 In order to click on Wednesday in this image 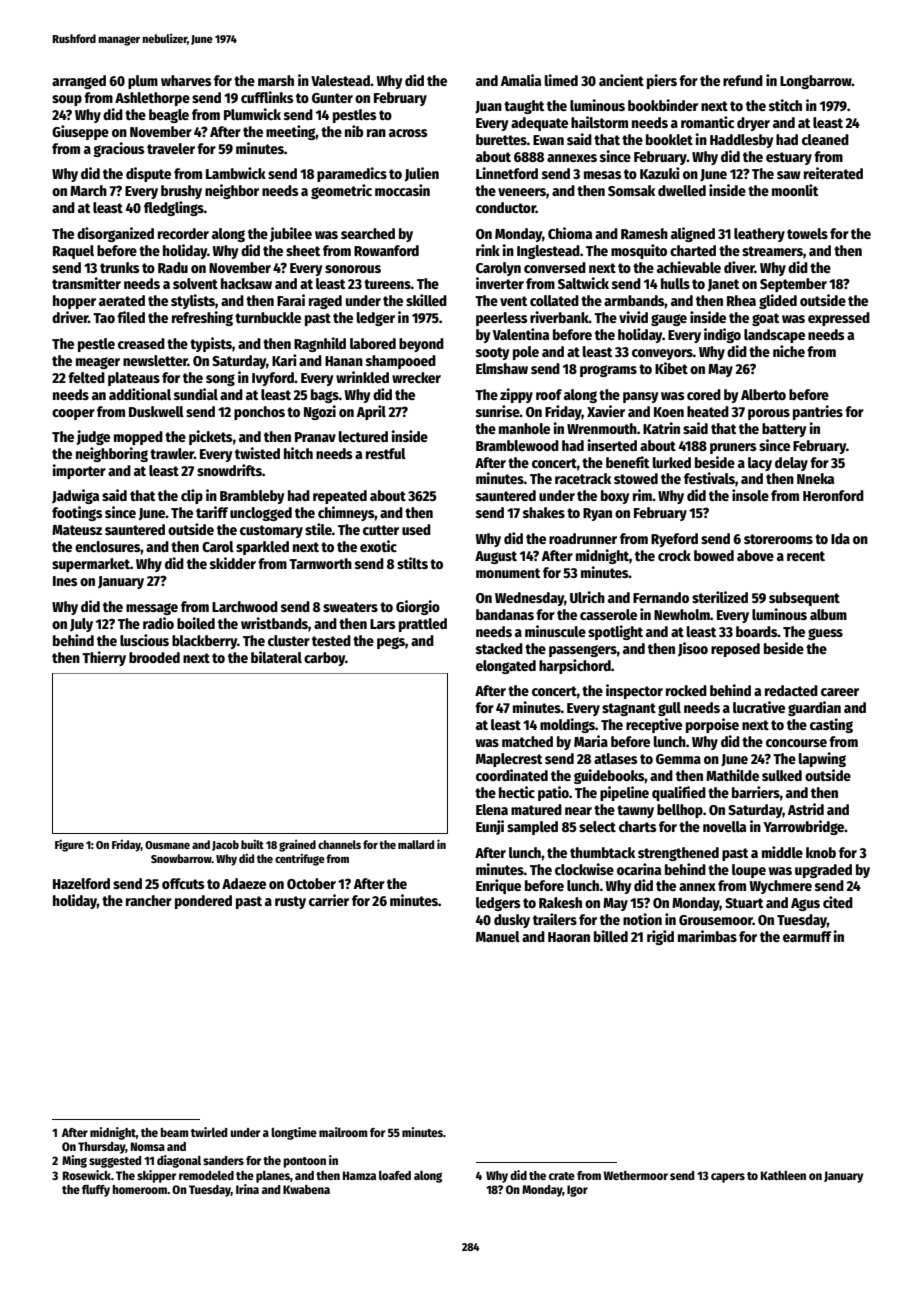, I will do `click(529, 599)`.
